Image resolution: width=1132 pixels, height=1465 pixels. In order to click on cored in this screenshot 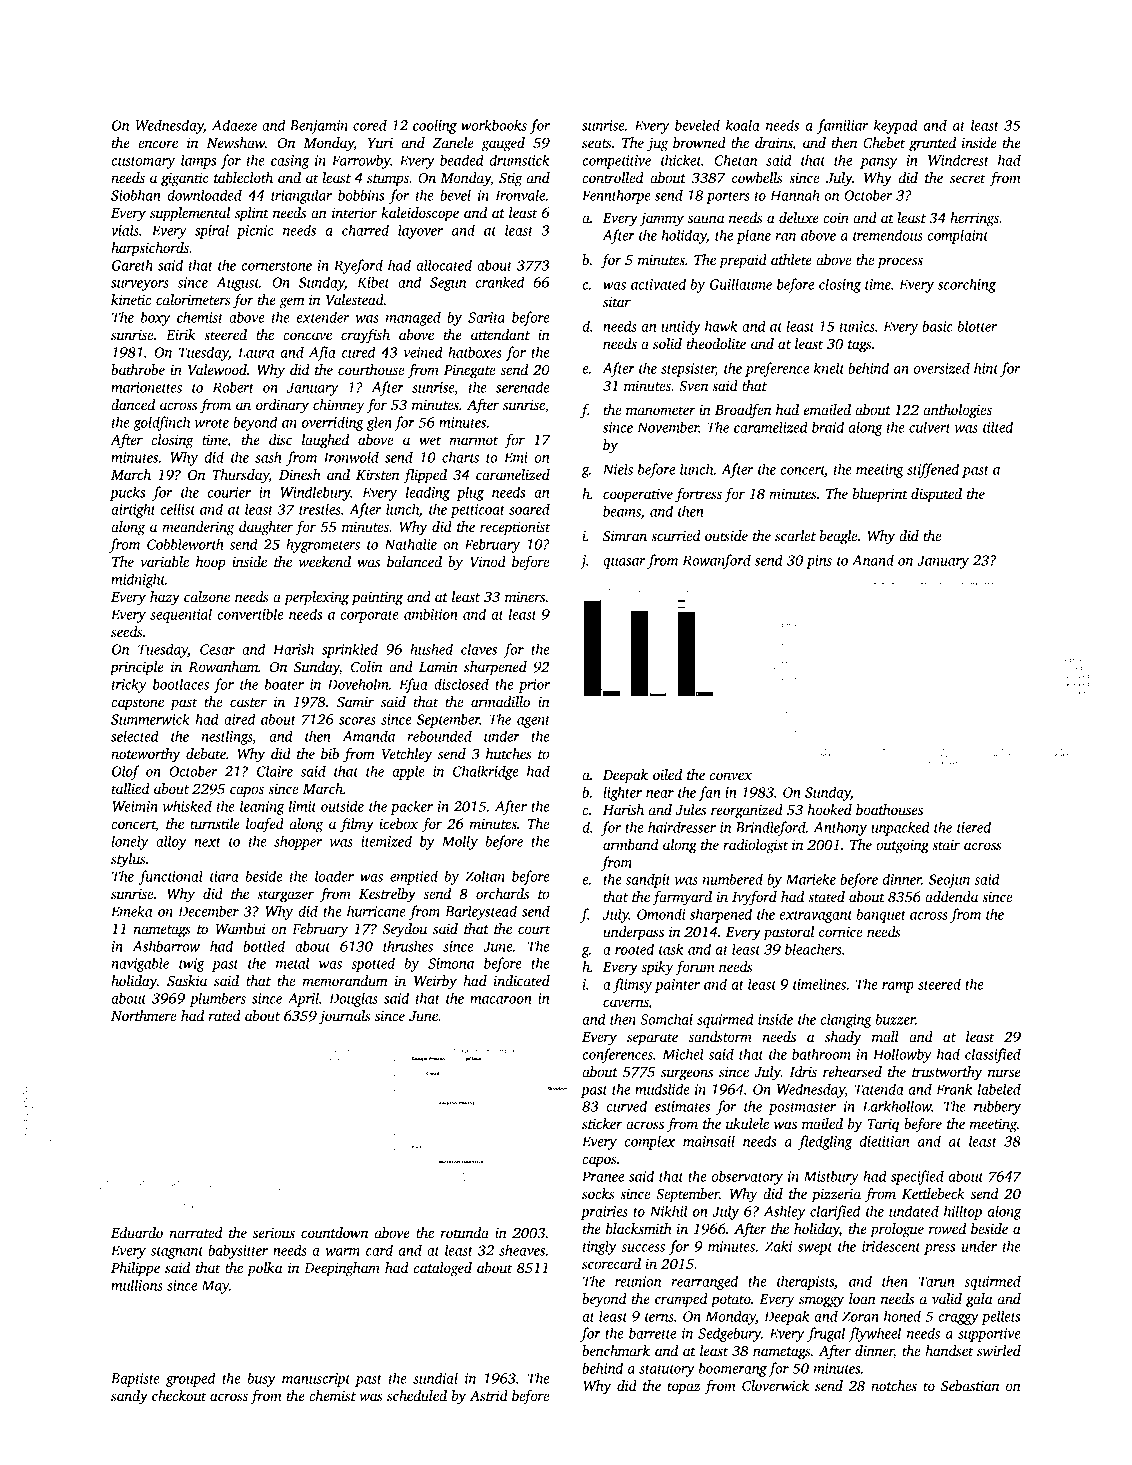, I will do `click(370, 125)`.
